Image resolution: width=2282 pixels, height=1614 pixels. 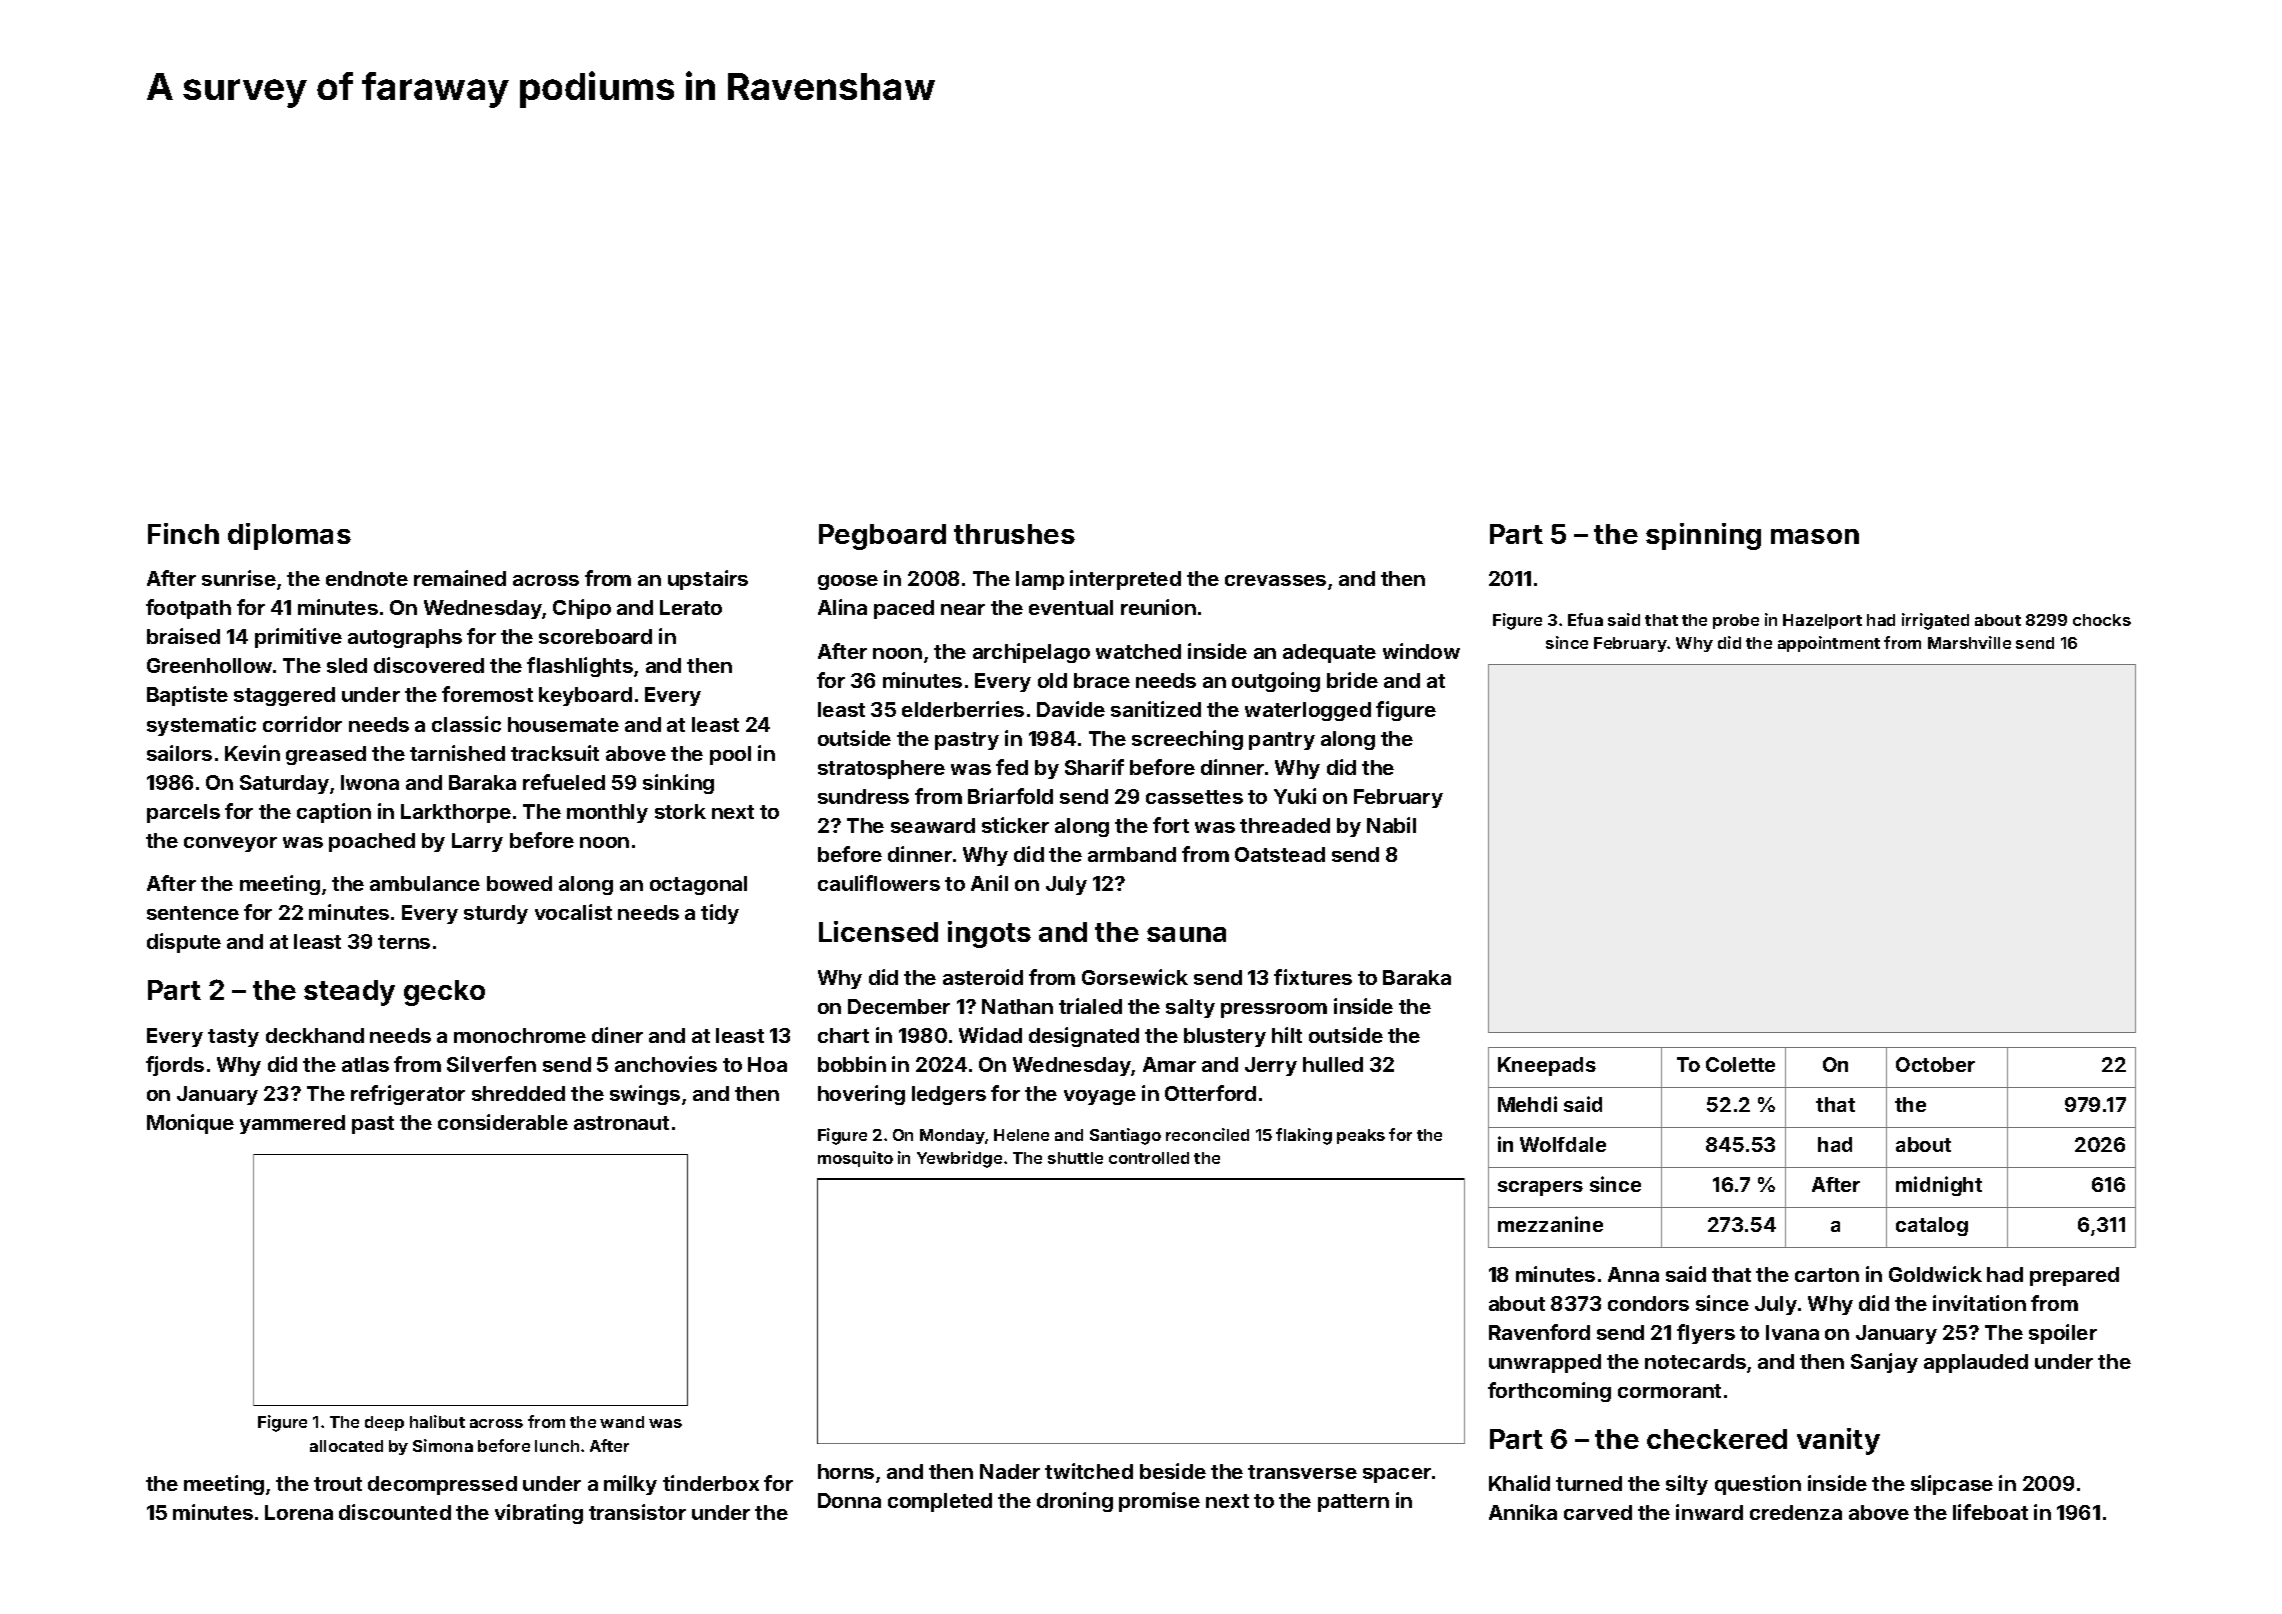 What do you see at coordinates (1585, 619) in the page?
I see `Efua` at bounding box center [1585, 619].
